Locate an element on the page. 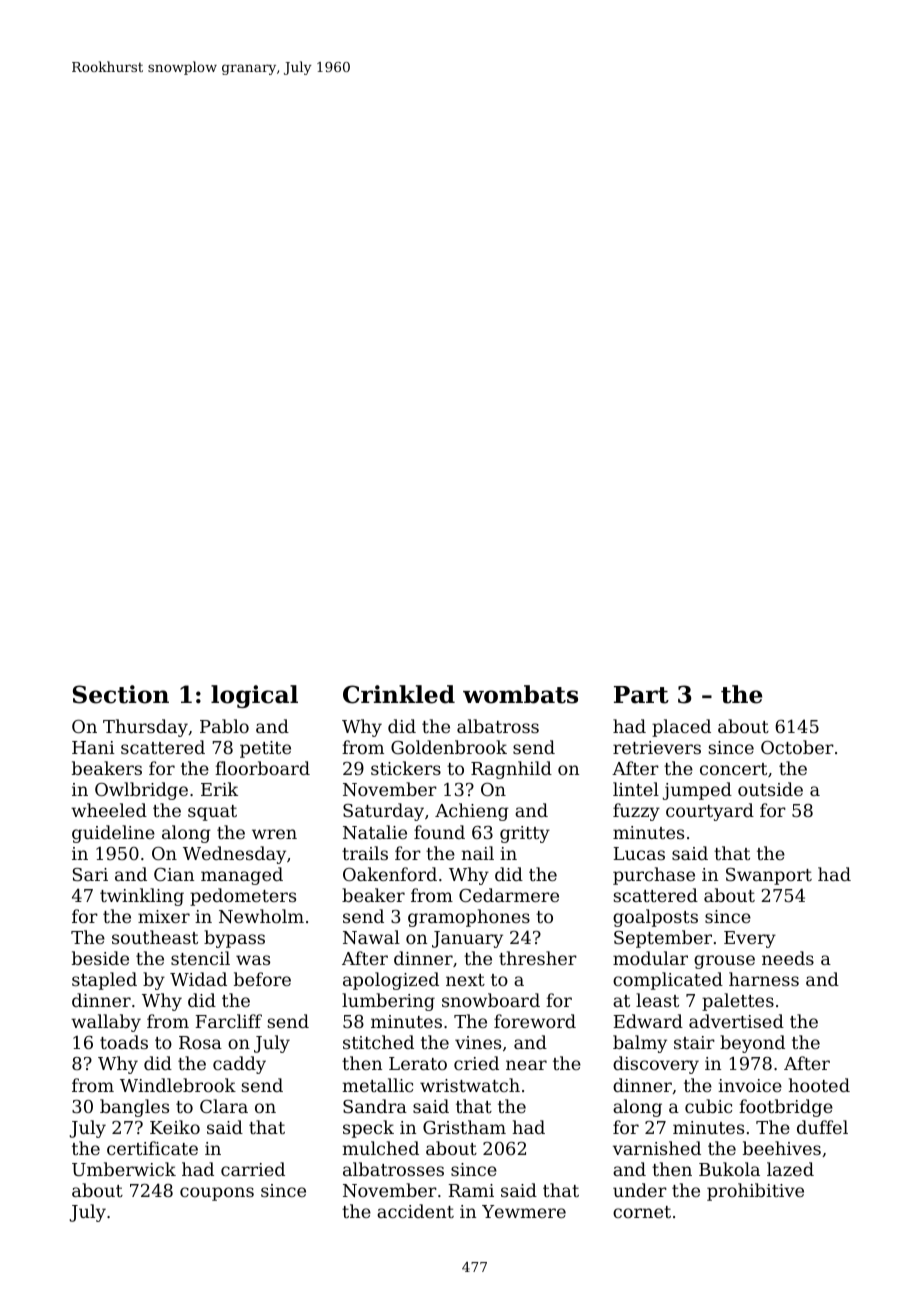 This page has height=1308, width=924. Crinkled is located at coordinates (399, 694).
